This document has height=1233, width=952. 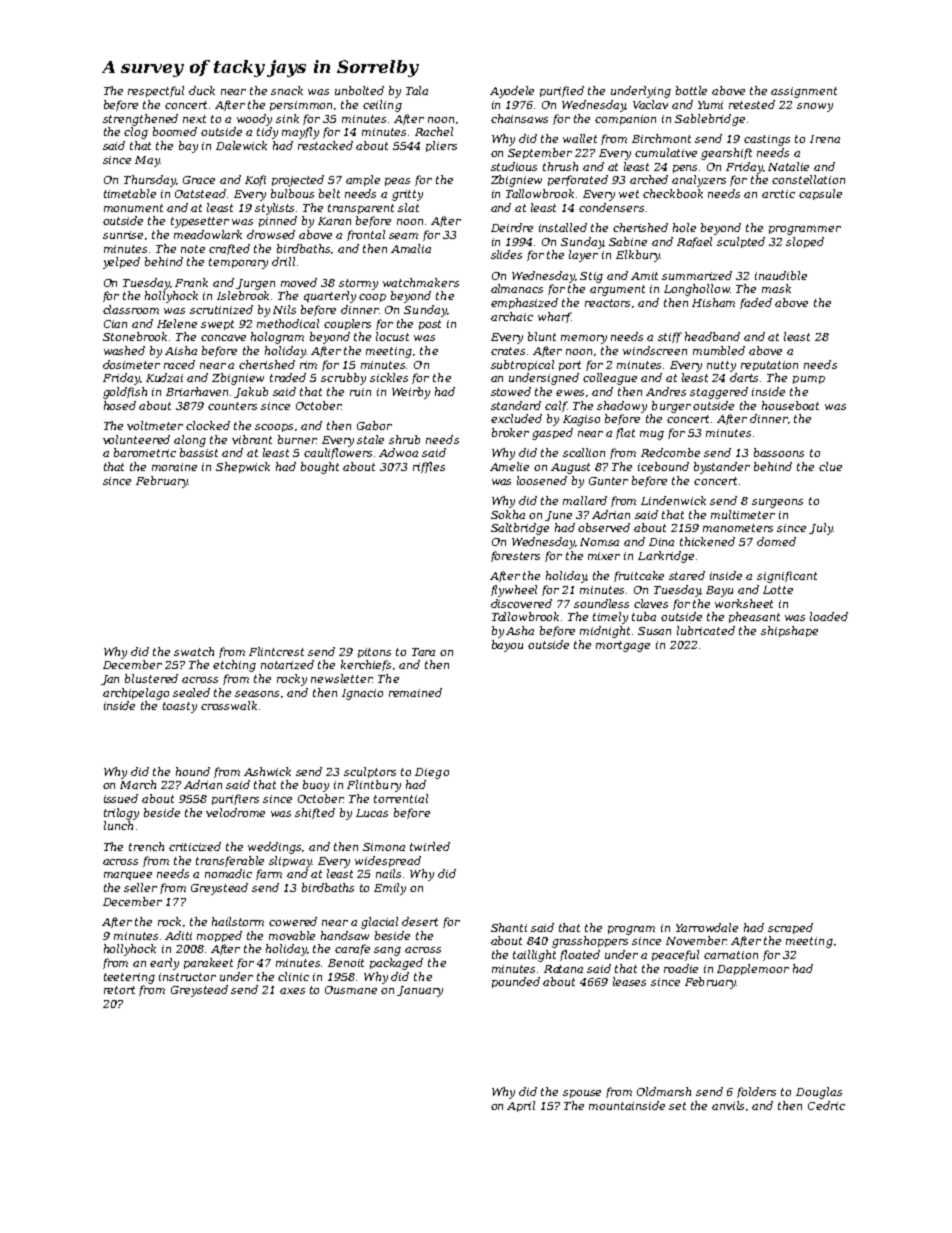 I want to click on shipshape, so click(x=789, y=631).
